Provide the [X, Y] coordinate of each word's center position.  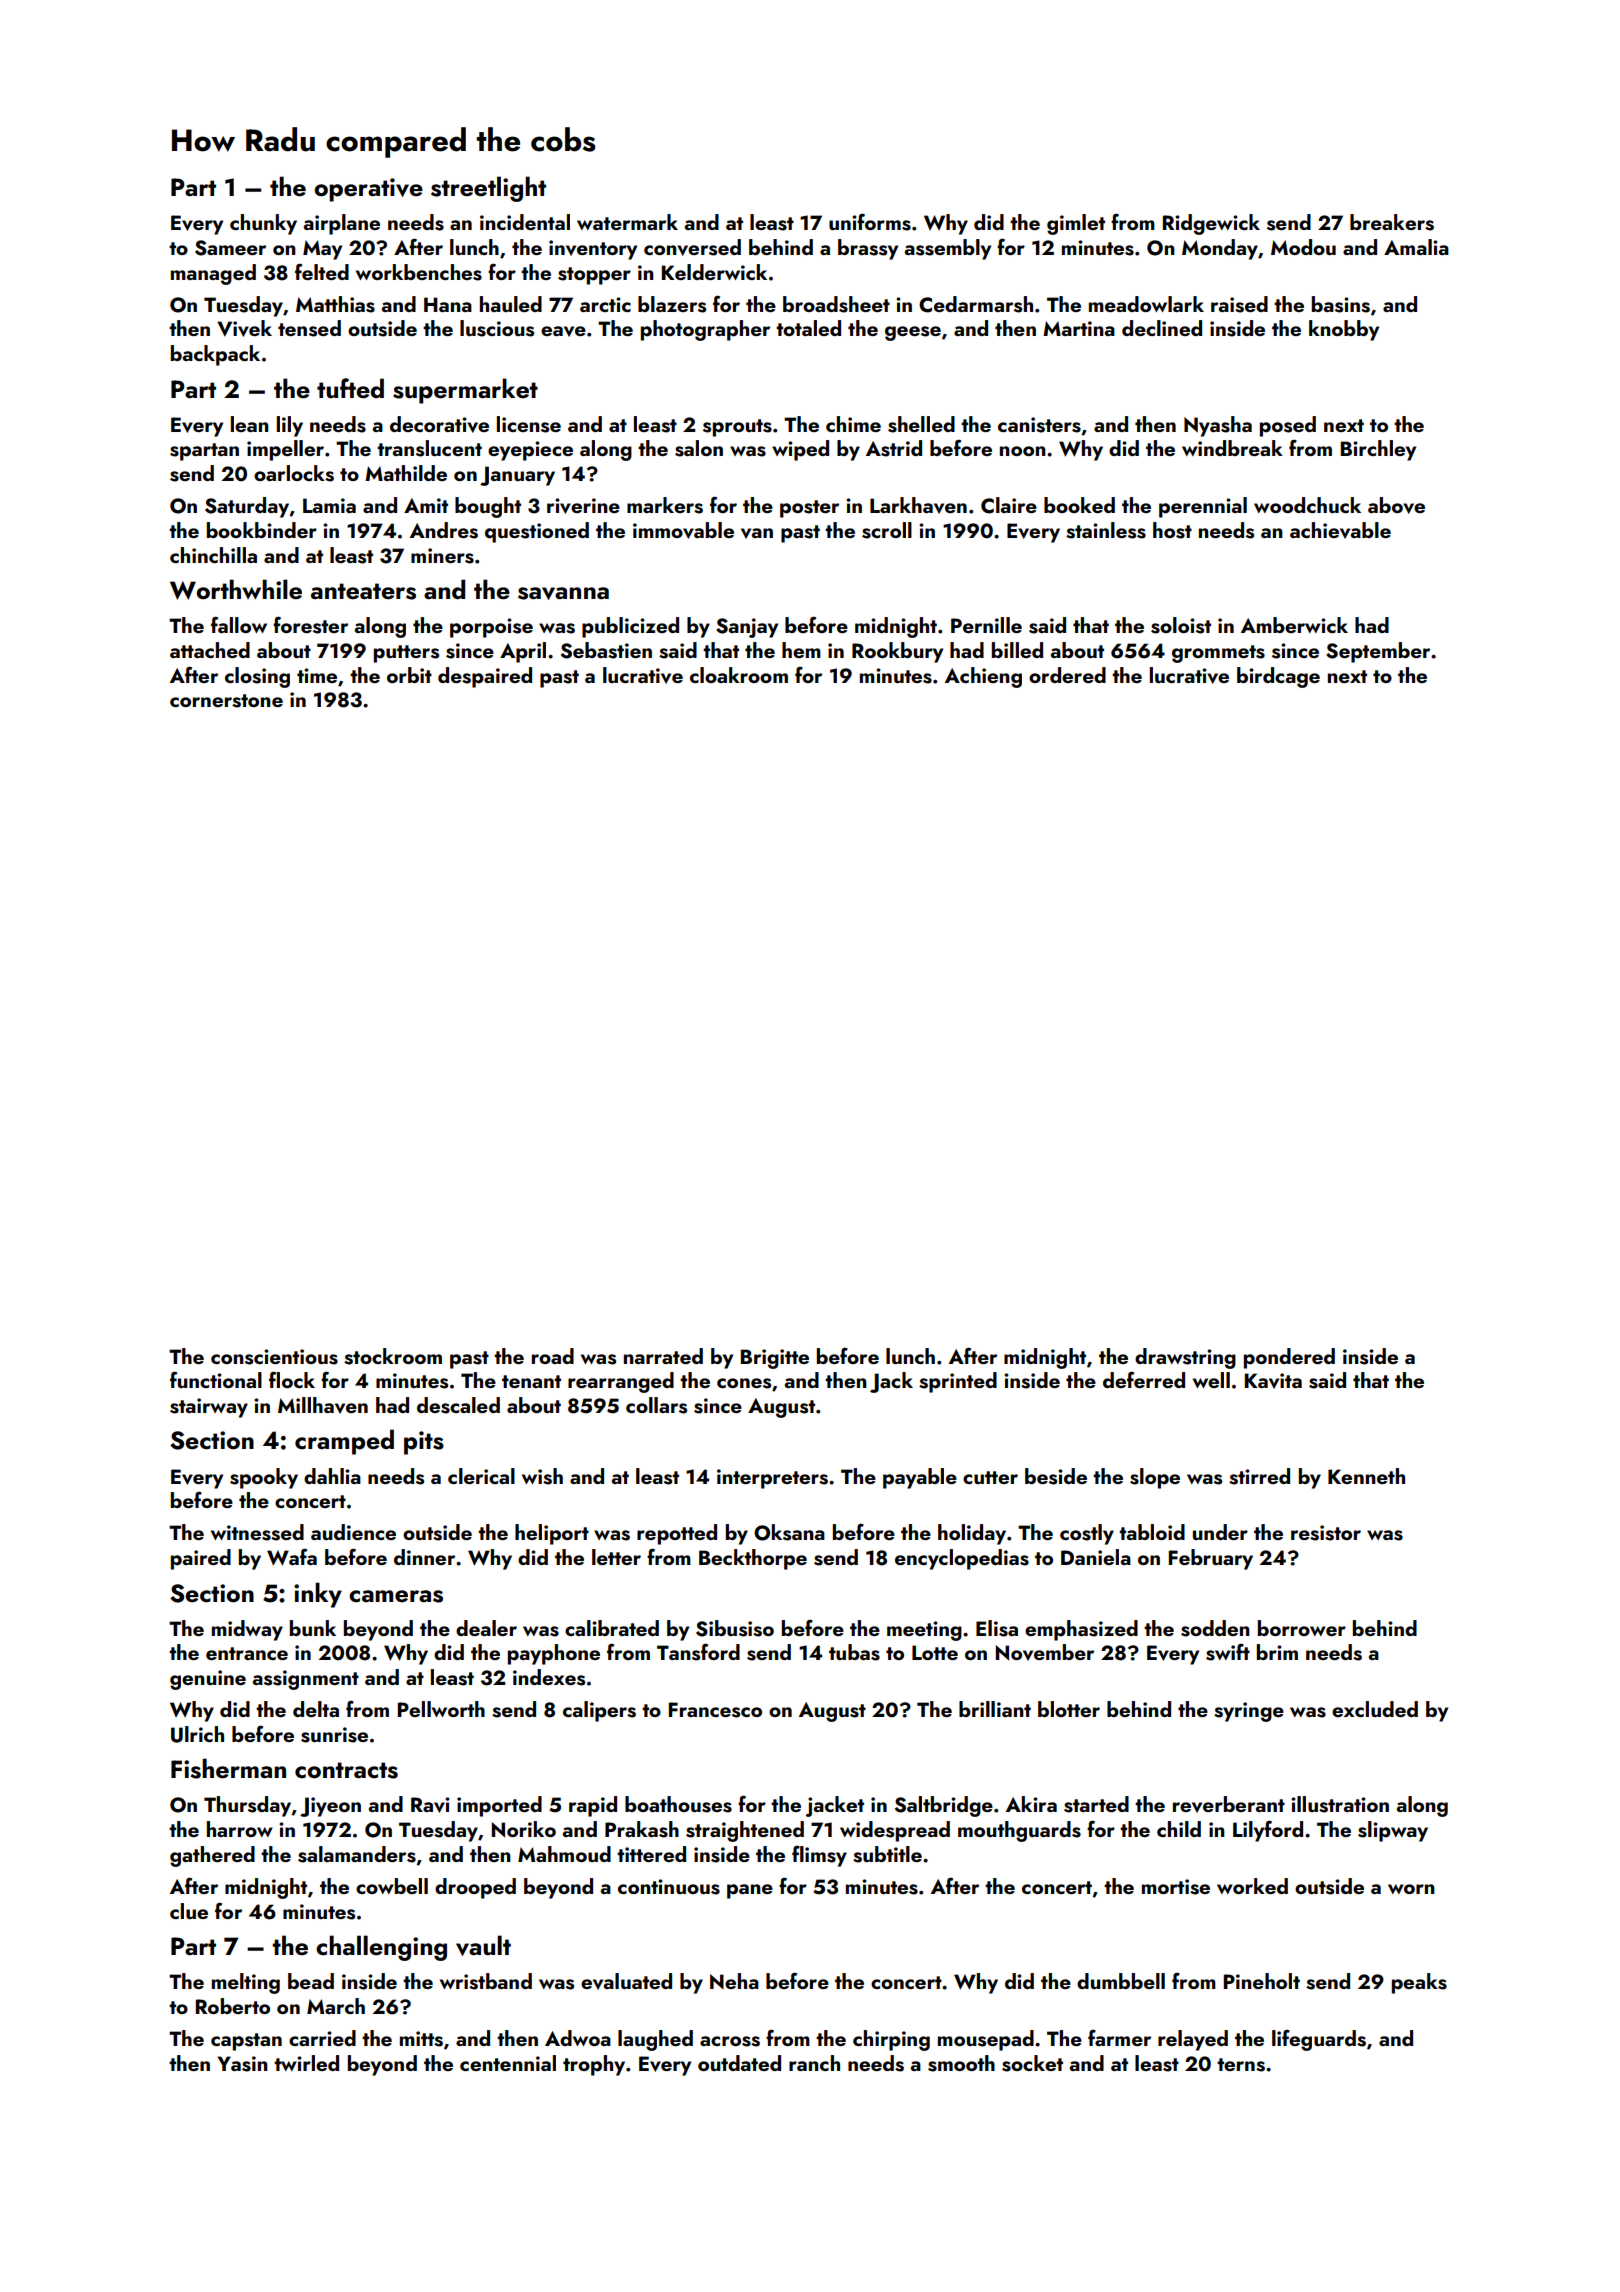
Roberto [233, 2006]
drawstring [1185, 1358]
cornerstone [226, 701]
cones [744, 1383]
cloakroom [739, 675]
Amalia [1416, 247]
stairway [209, 1408]
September [1378, 652]
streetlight [488, 189]
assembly [948, 249]
